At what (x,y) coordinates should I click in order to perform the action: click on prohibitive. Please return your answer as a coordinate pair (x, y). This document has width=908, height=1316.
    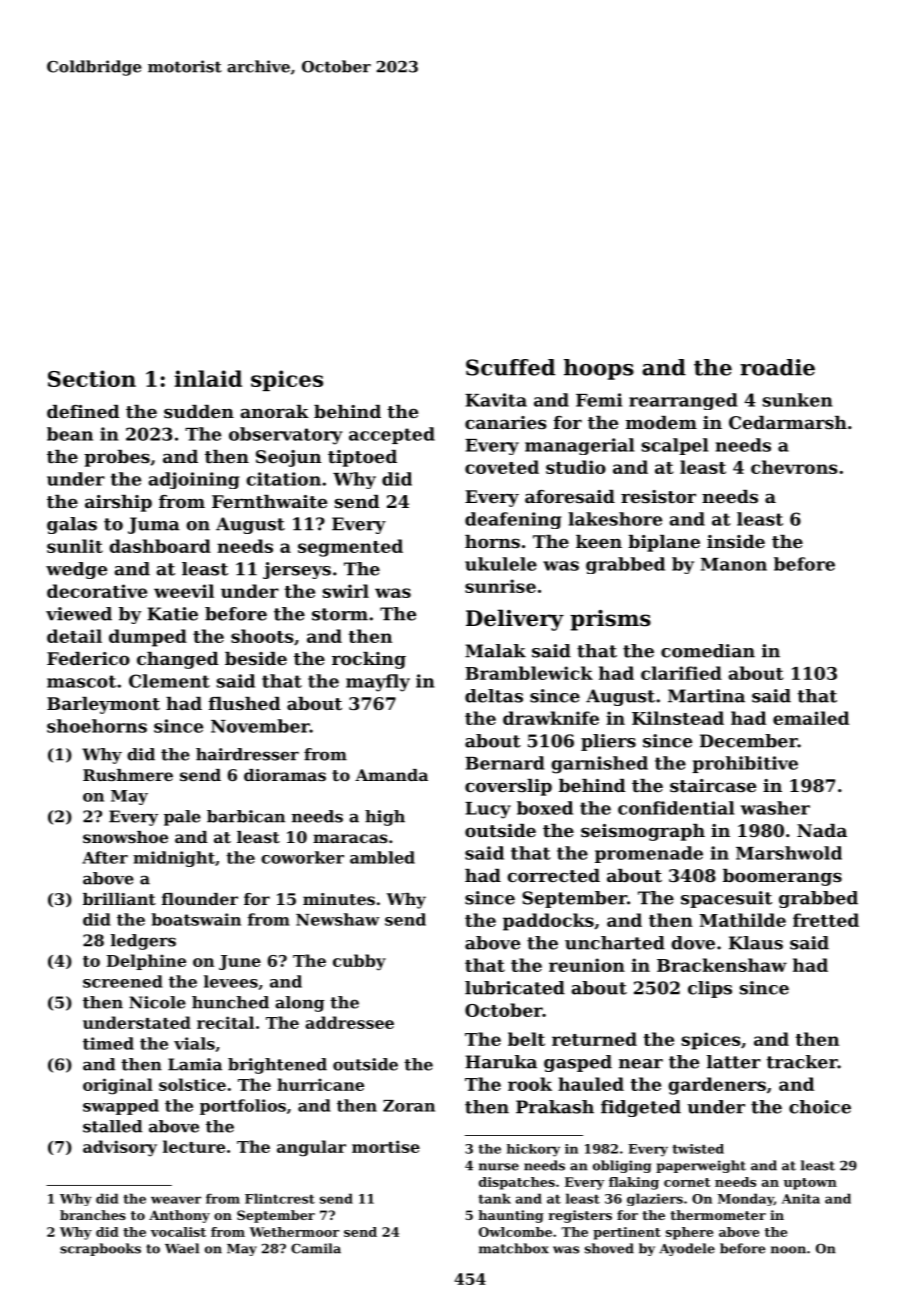
    Looking at the image, I should click on (745, 764).
